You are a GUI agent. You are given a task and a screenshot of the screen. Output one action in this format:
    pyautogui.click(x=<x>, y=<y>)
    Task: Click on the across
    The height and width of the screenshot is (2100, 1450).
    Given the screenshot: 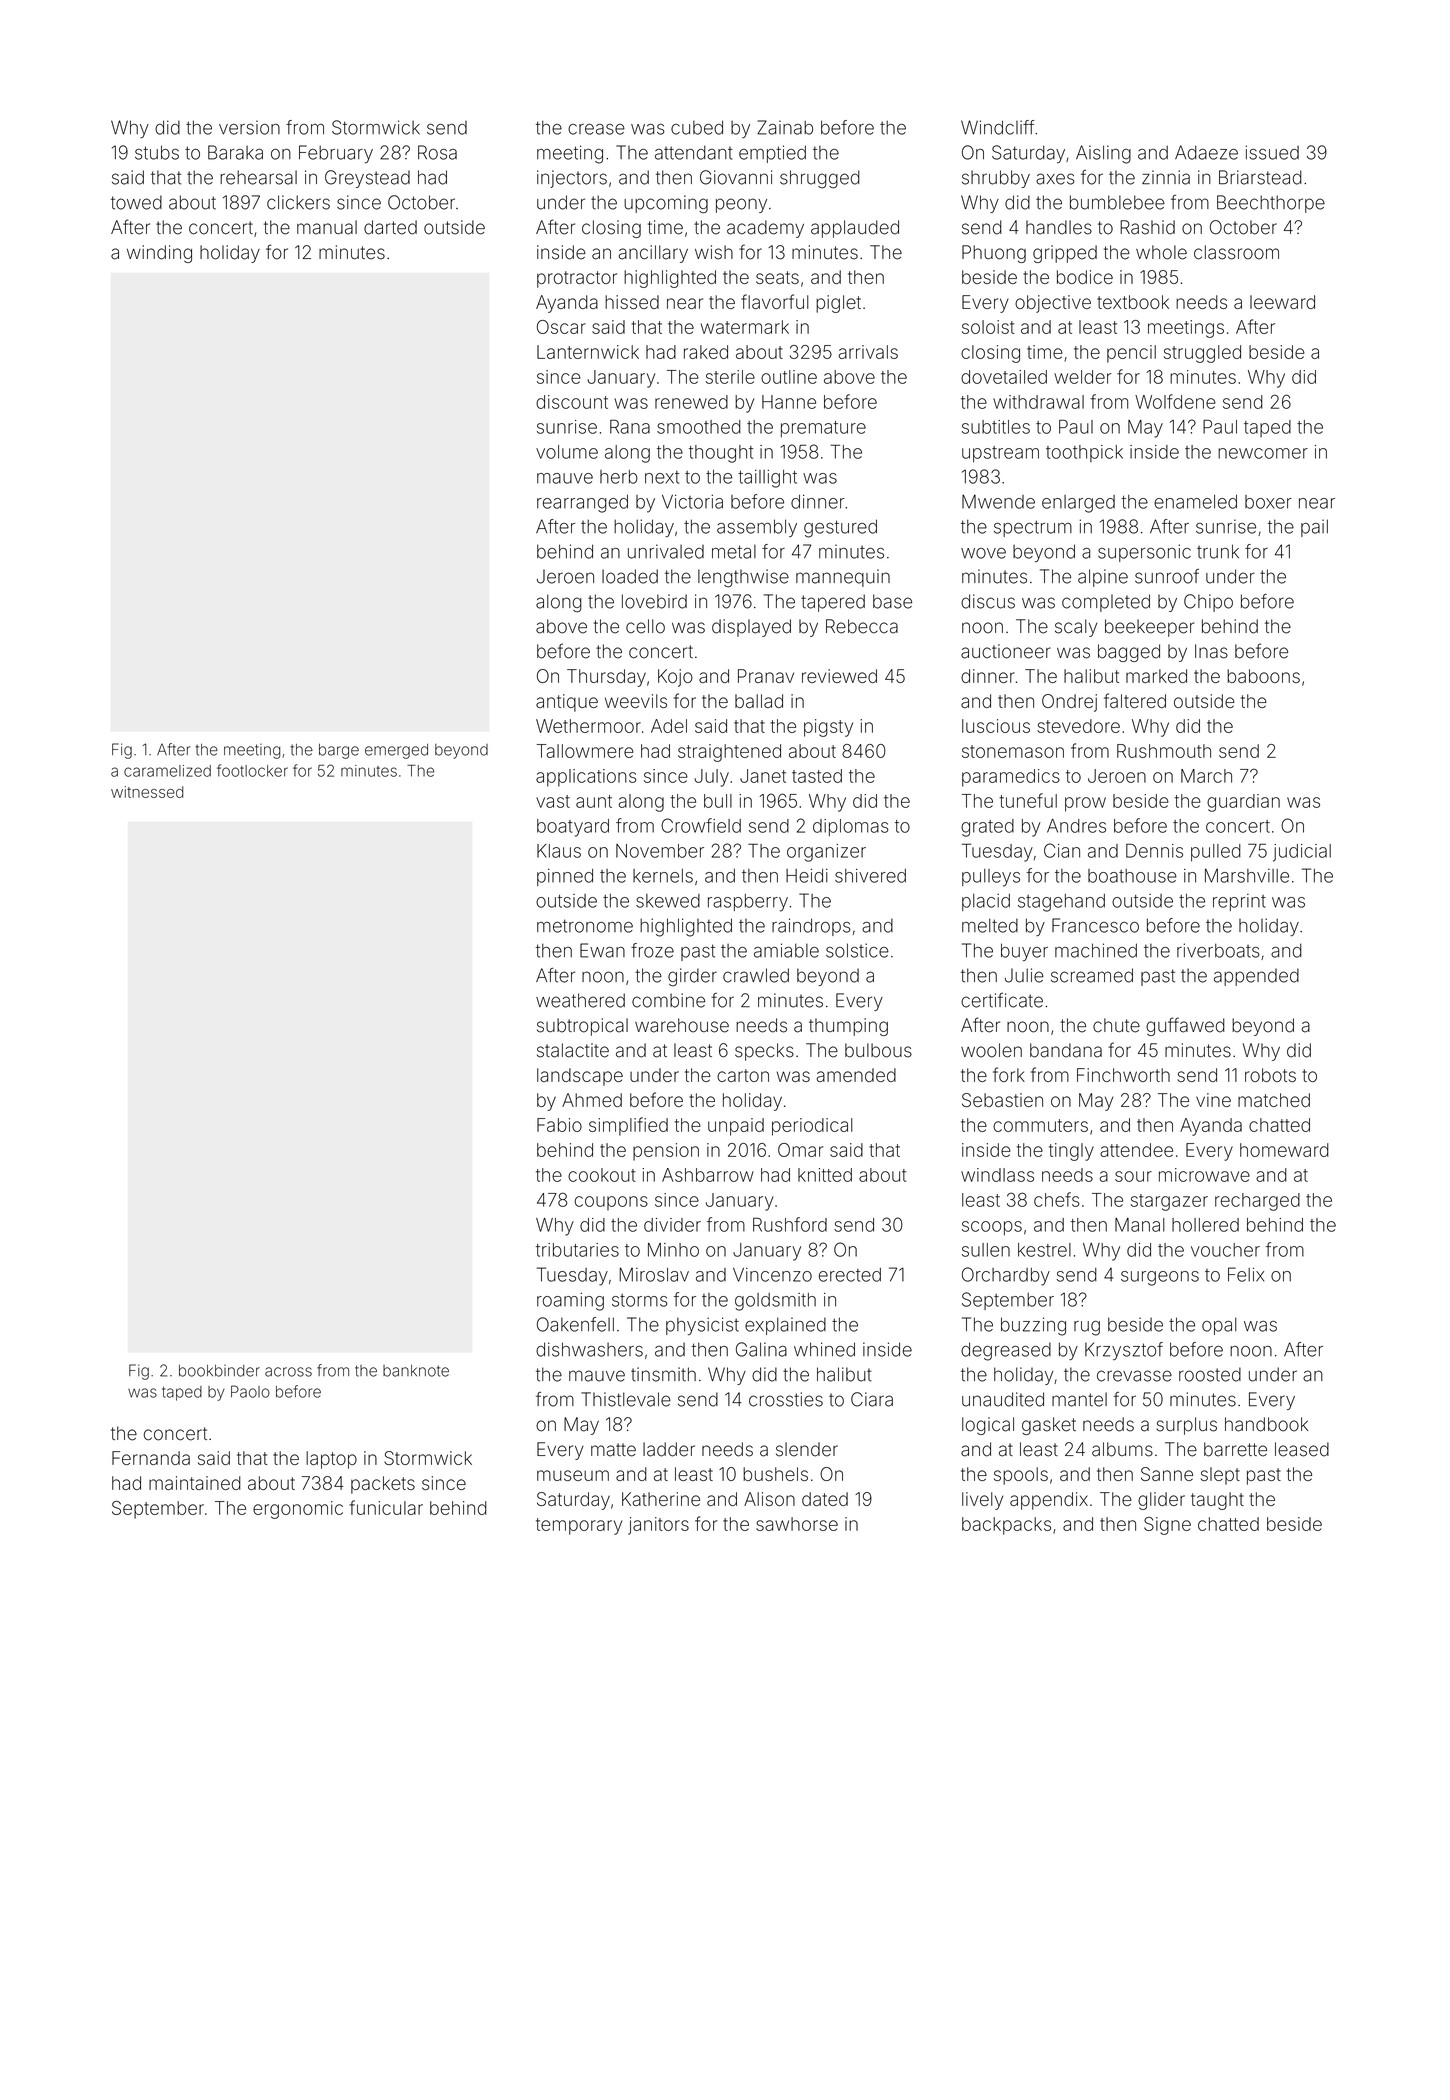 What is the action you would take?
    pyautogui.click(x=288, y=1372)
